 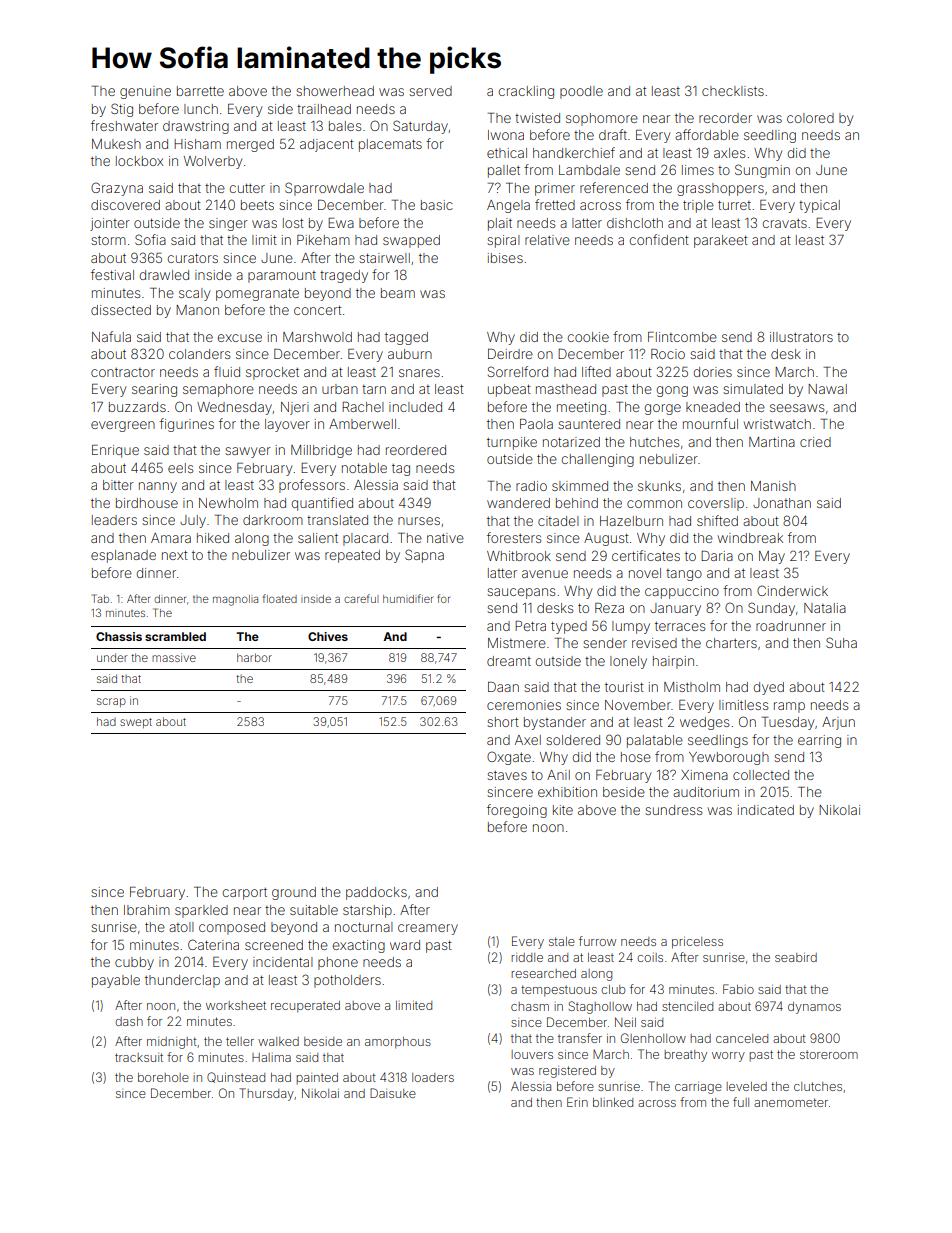 I want to click on upbeat, so click(x=509, y=390).
